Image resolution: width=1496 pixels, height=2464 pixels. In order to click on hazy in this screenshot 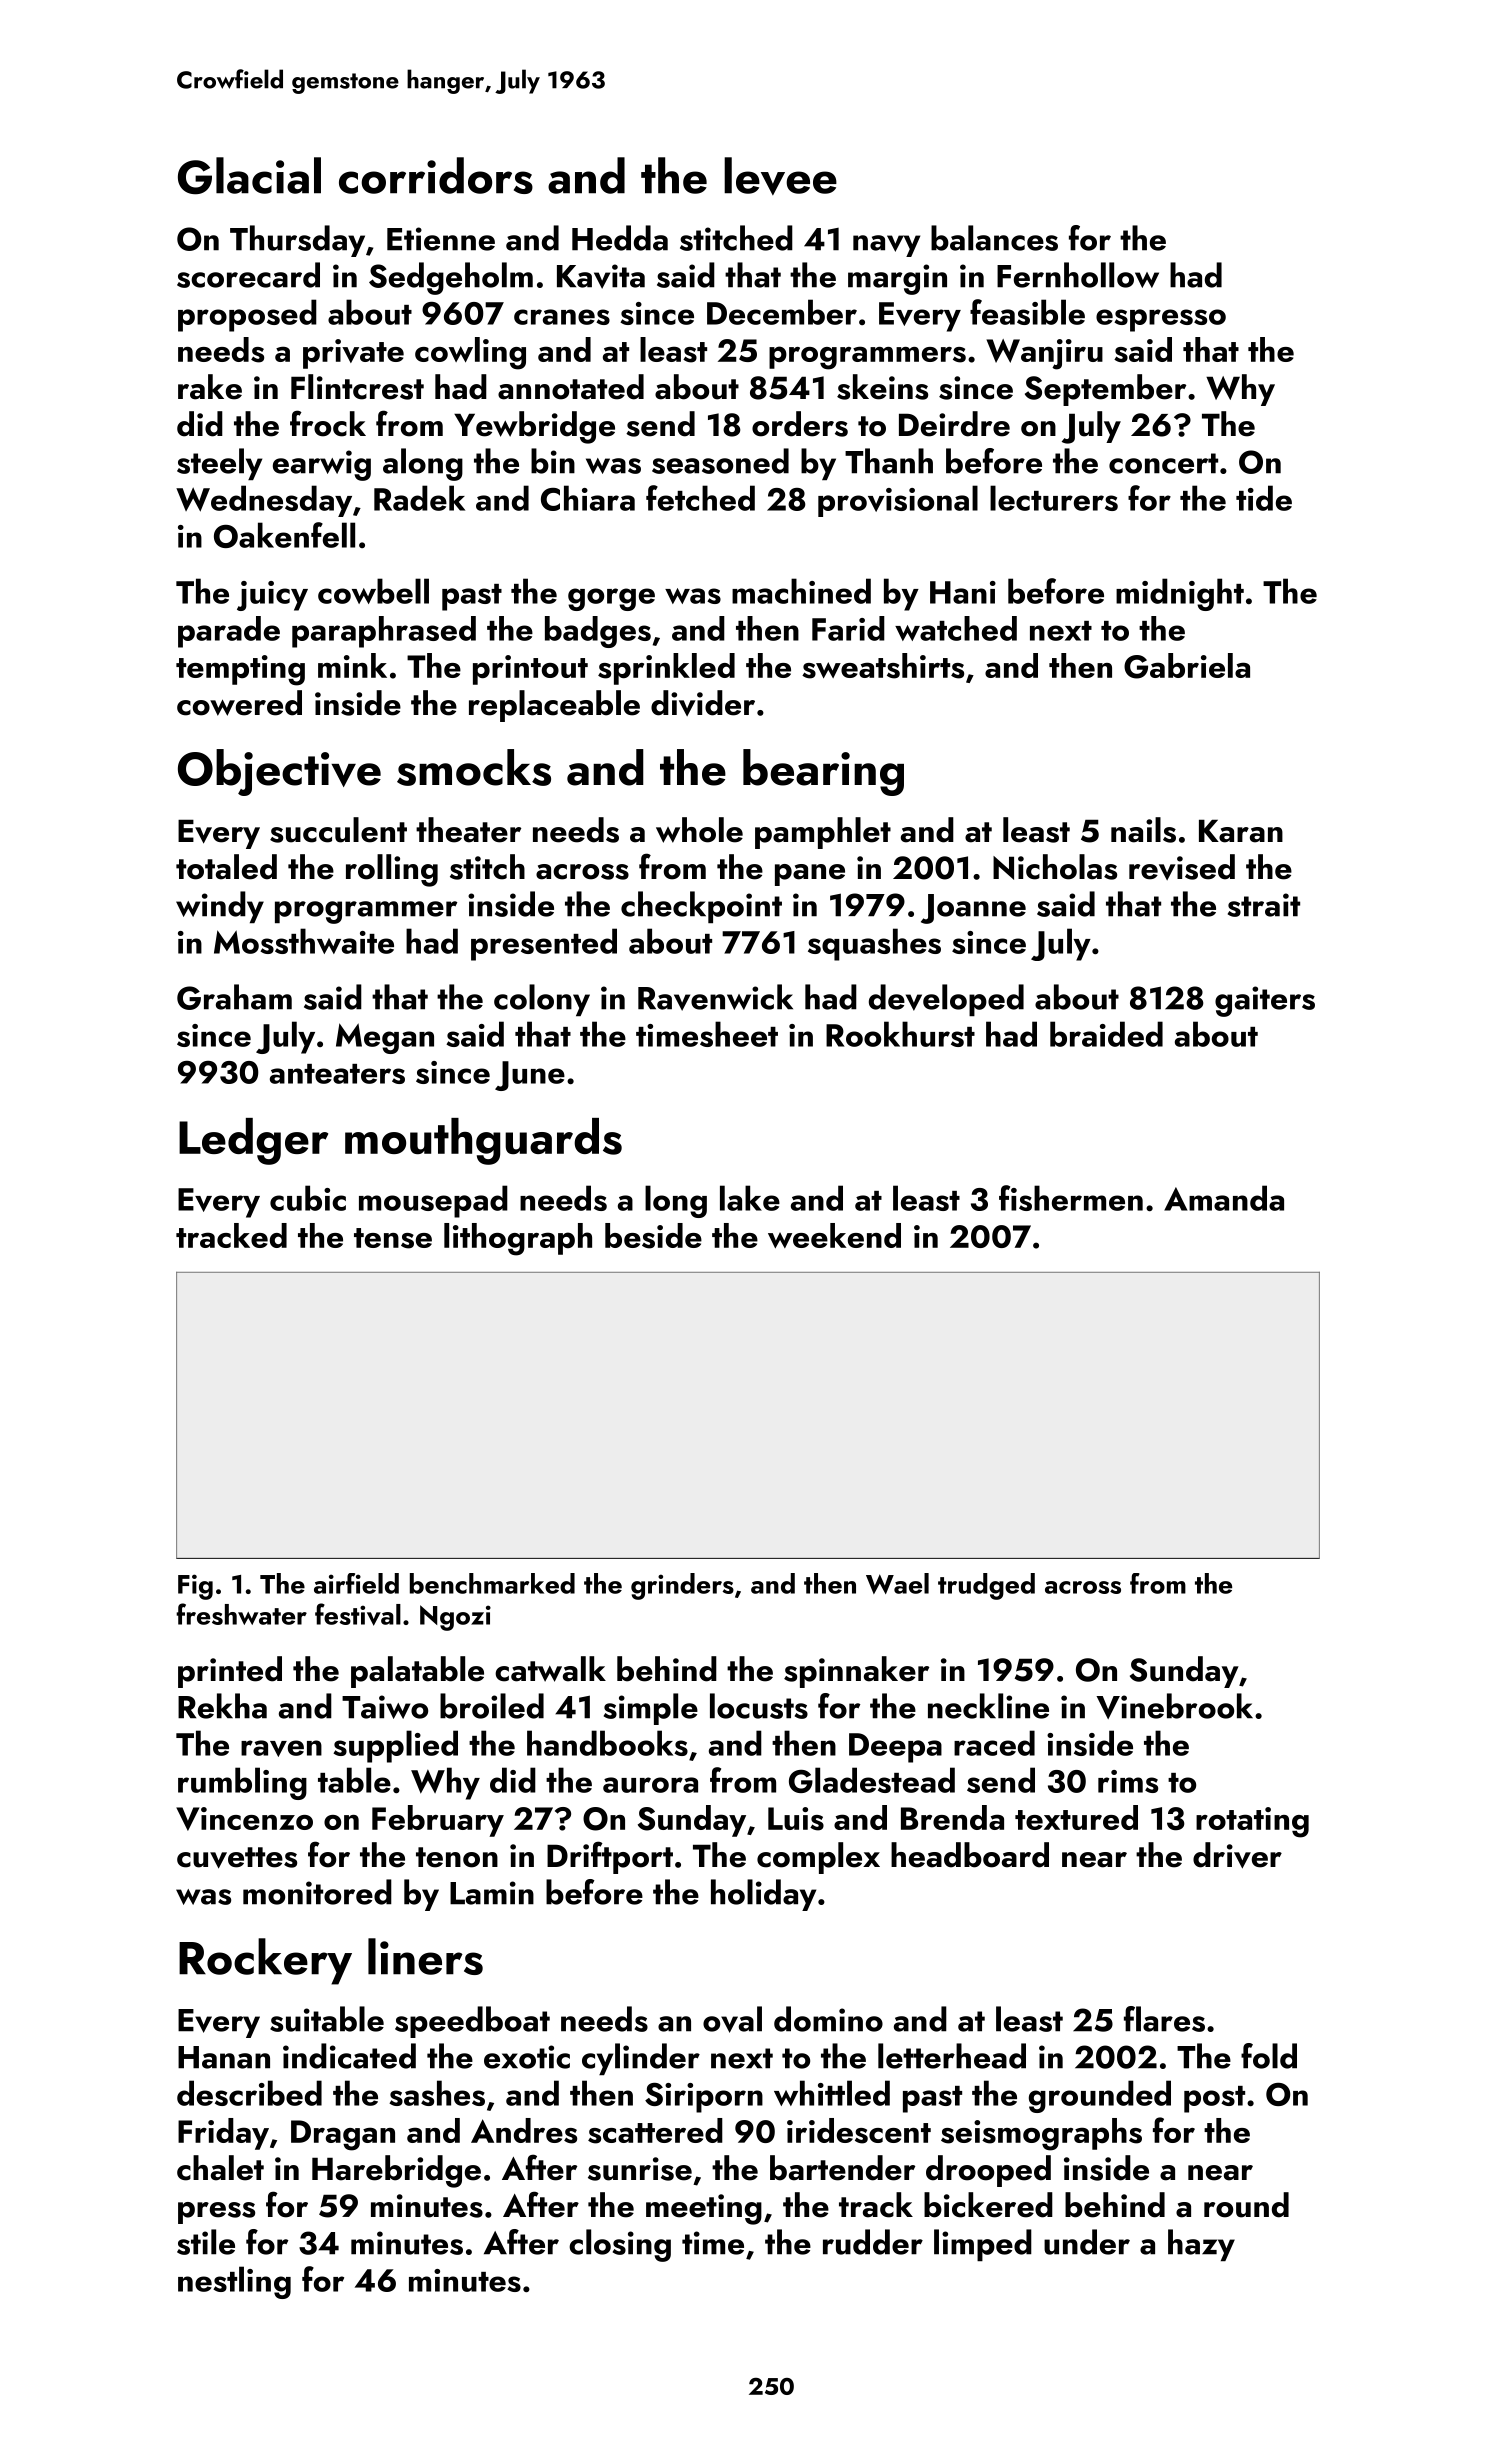, I will do `click(1201, 2245)`.
